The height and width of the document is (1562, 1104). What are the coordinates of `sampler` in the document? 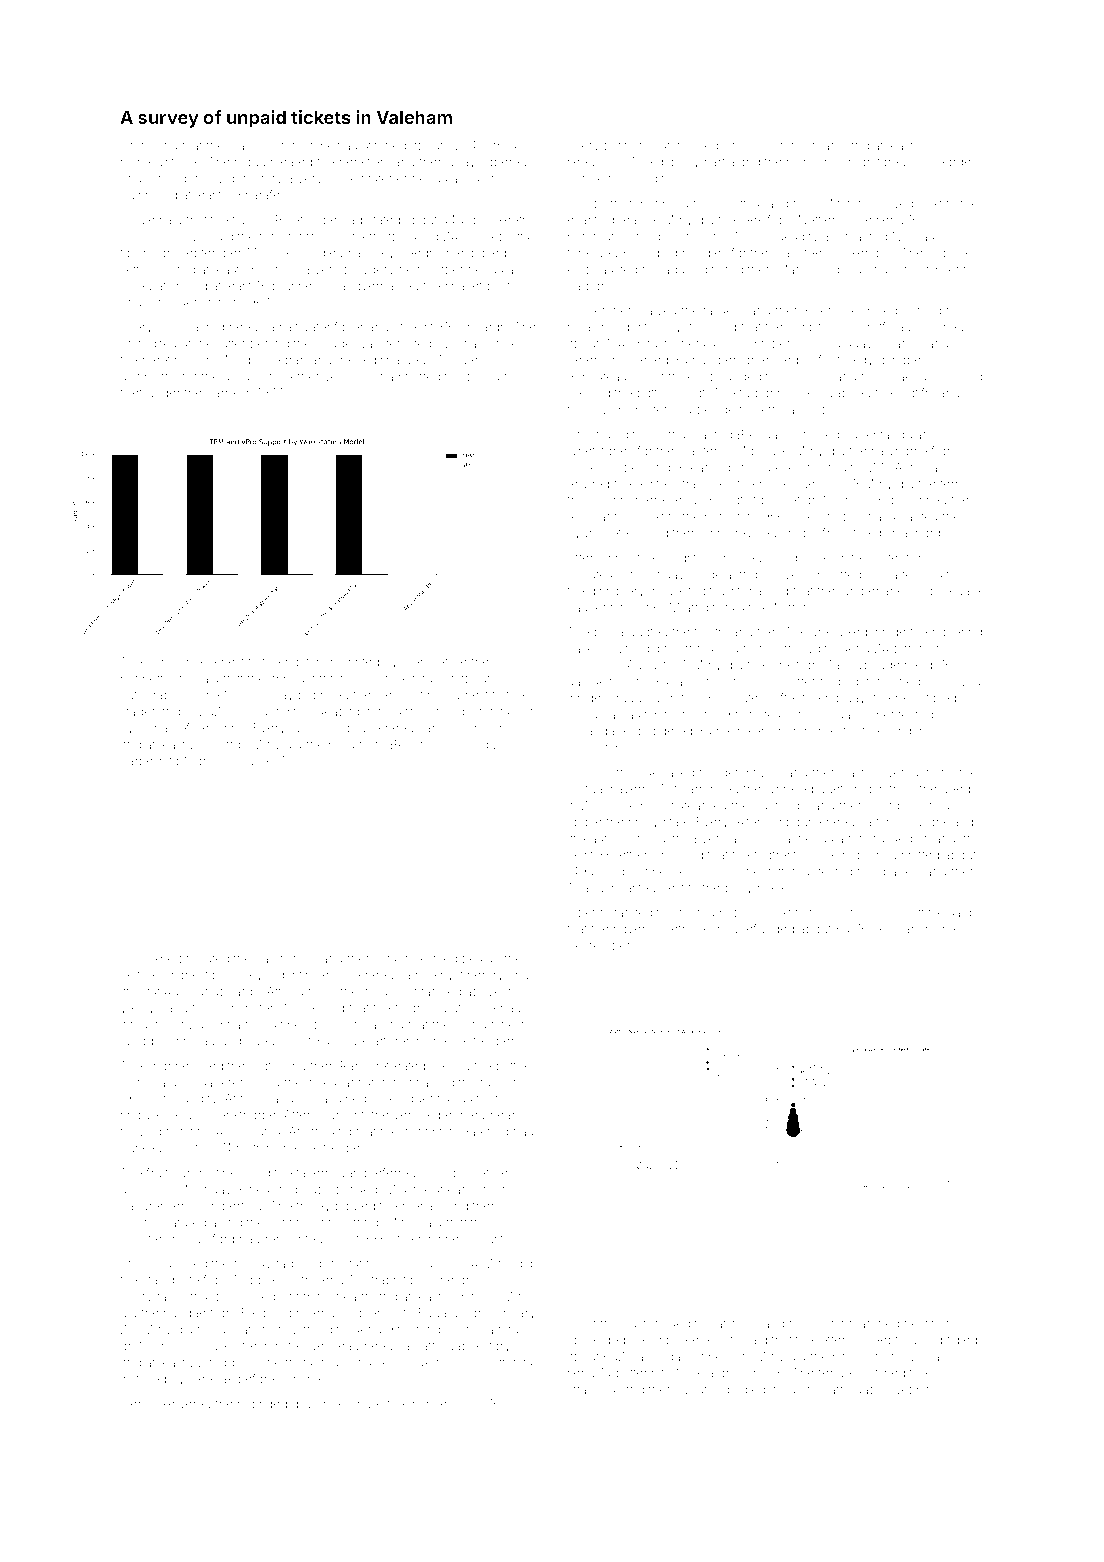 It's located at (841, 518).
